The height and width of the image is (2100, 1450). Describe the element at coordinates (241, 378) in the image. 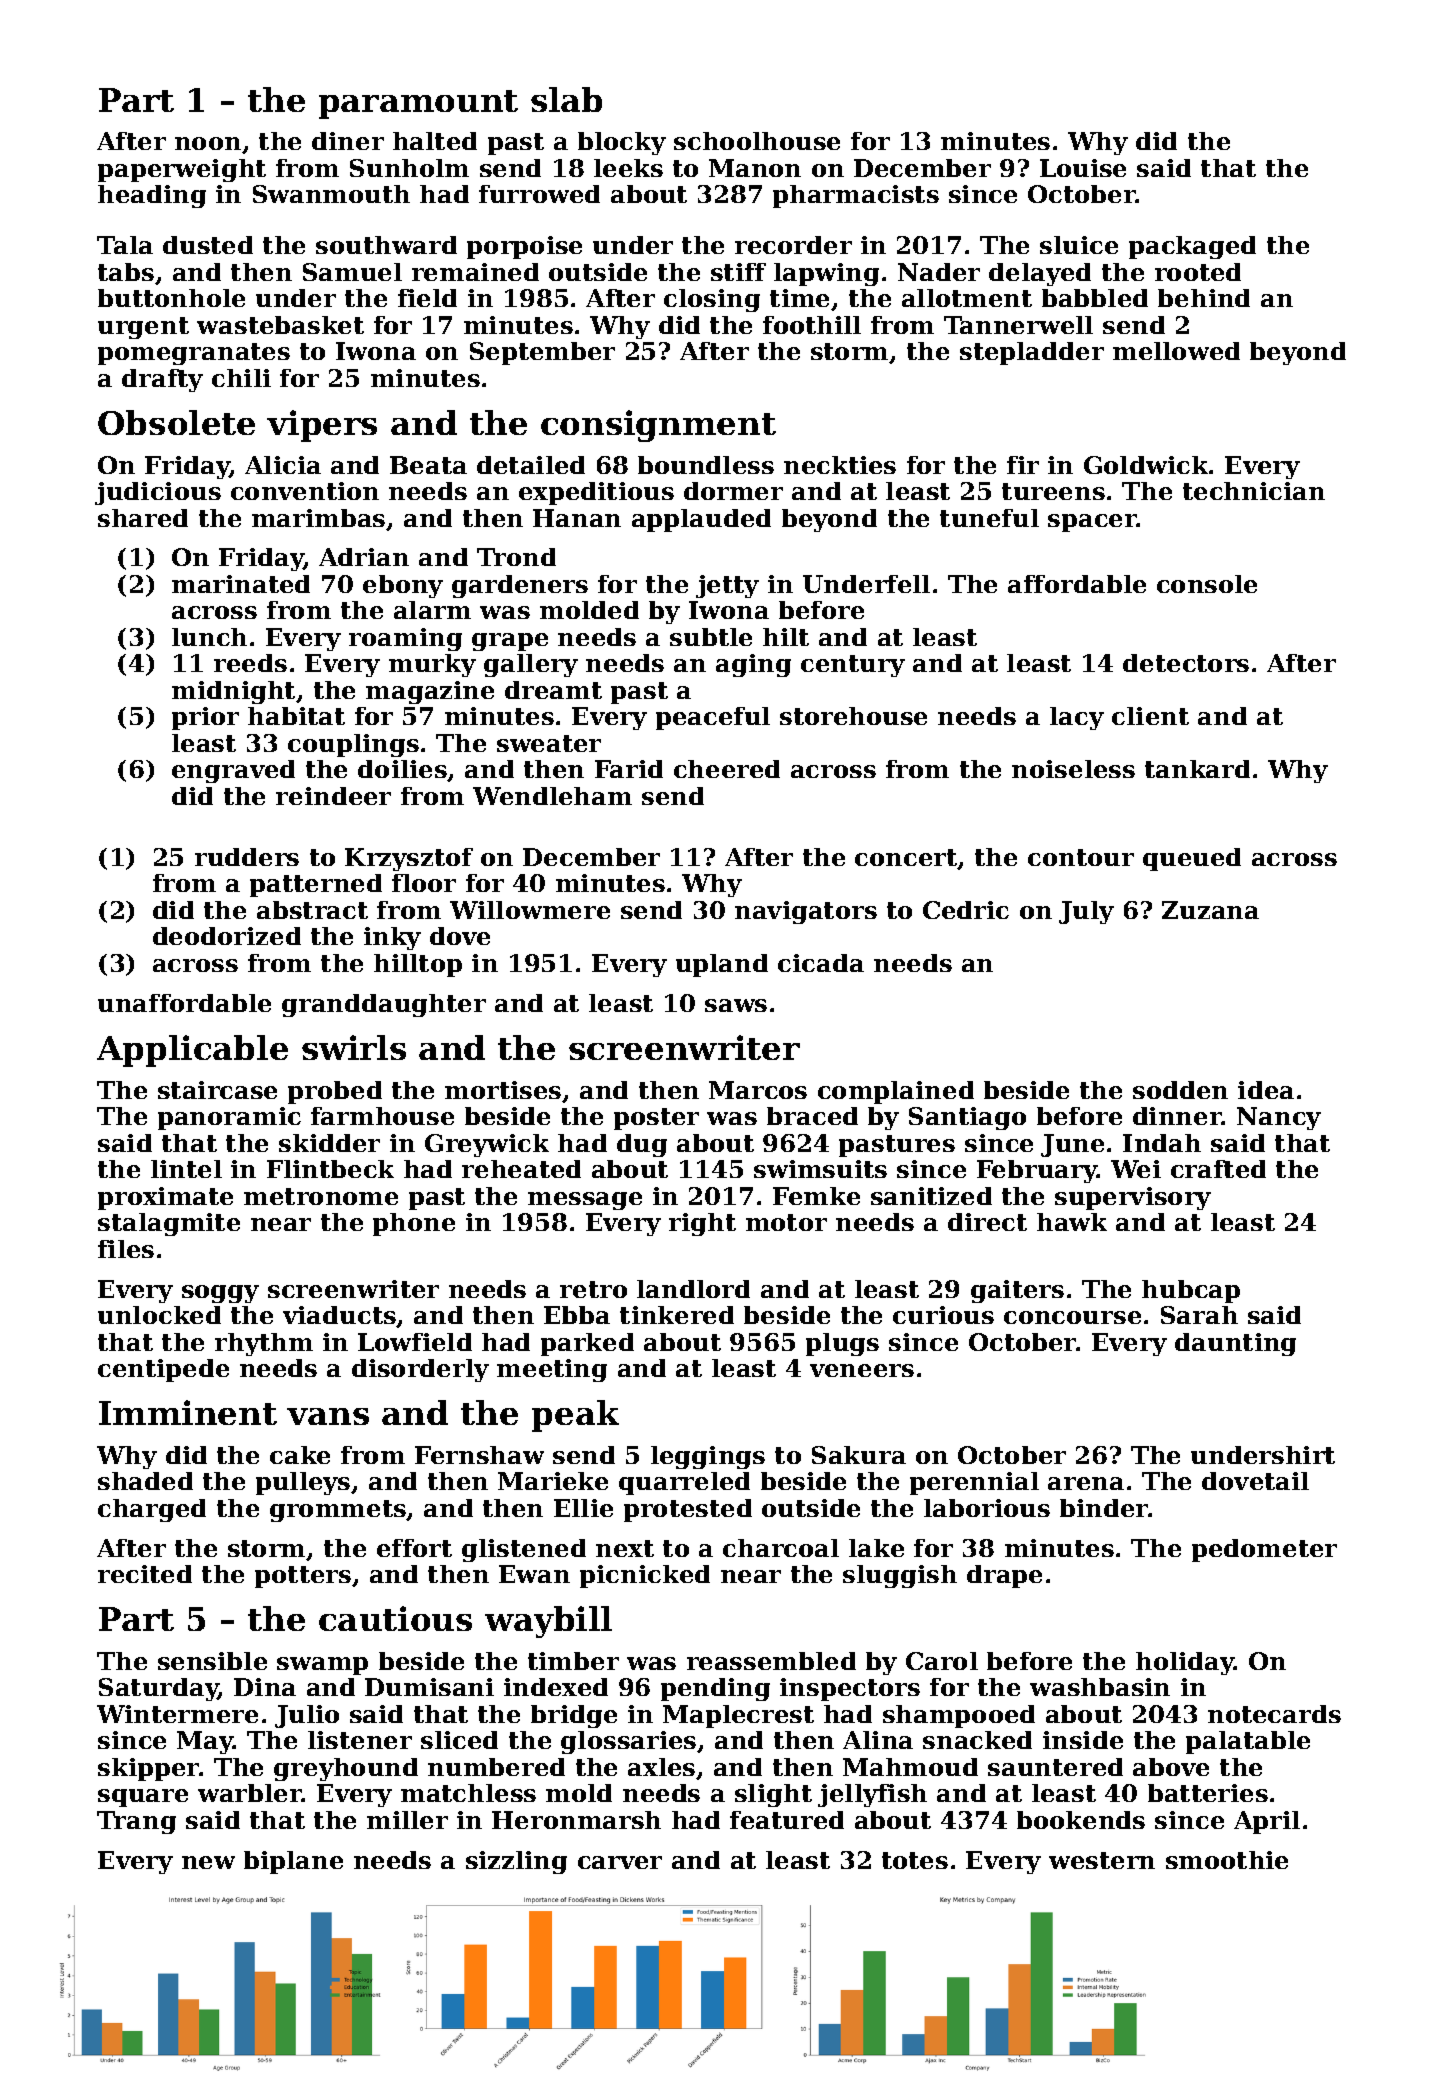

I see `chili` at that location.
